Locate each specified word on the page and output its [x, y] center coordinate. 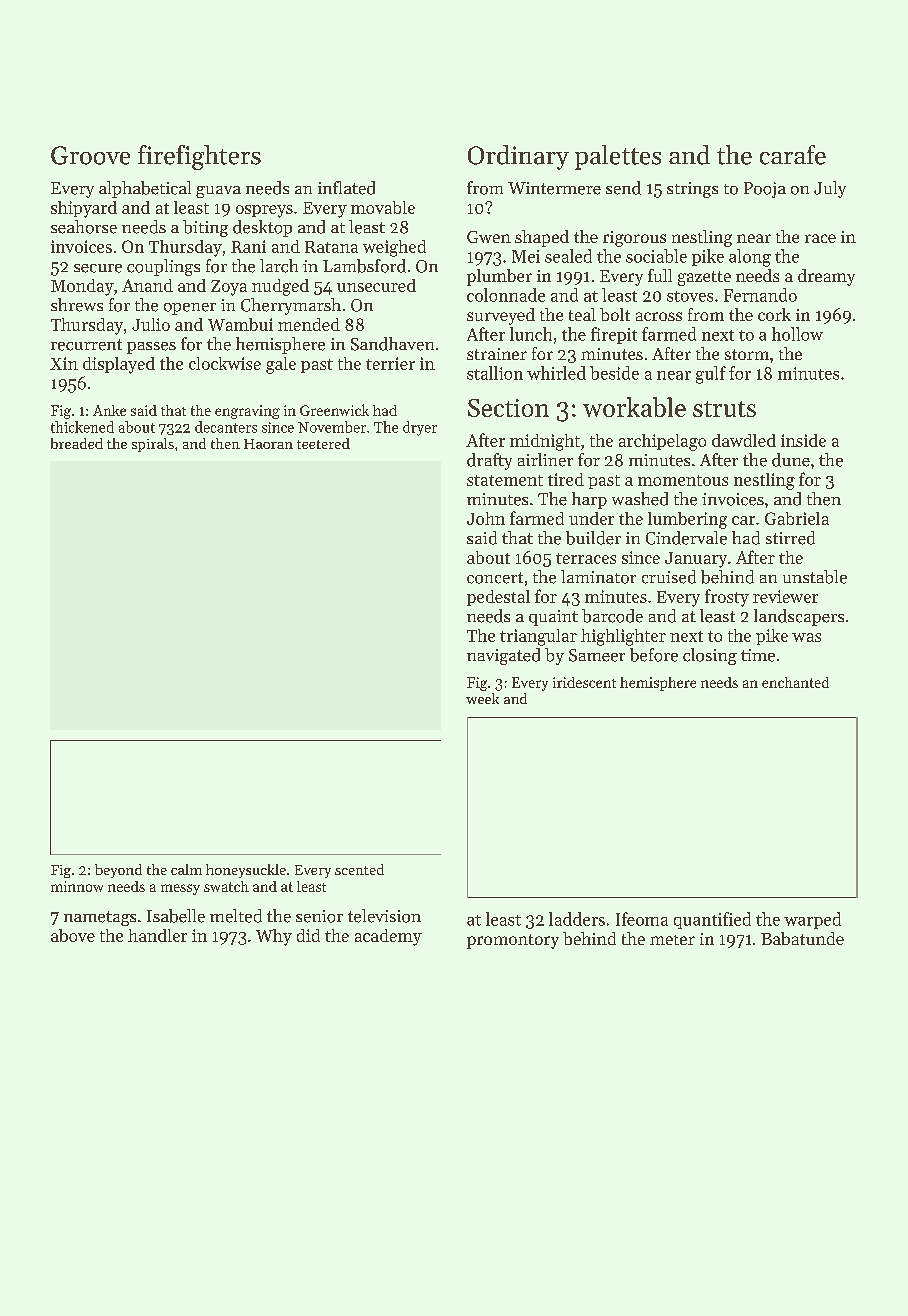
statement [505, 480]
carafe [793, 155]
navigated [503, 656]
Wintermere [554, 188]
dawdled [744, 440]
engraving [247, 412]
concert [495, 578]
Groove [90, 155]
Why [274, 937]
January [696, 560]
